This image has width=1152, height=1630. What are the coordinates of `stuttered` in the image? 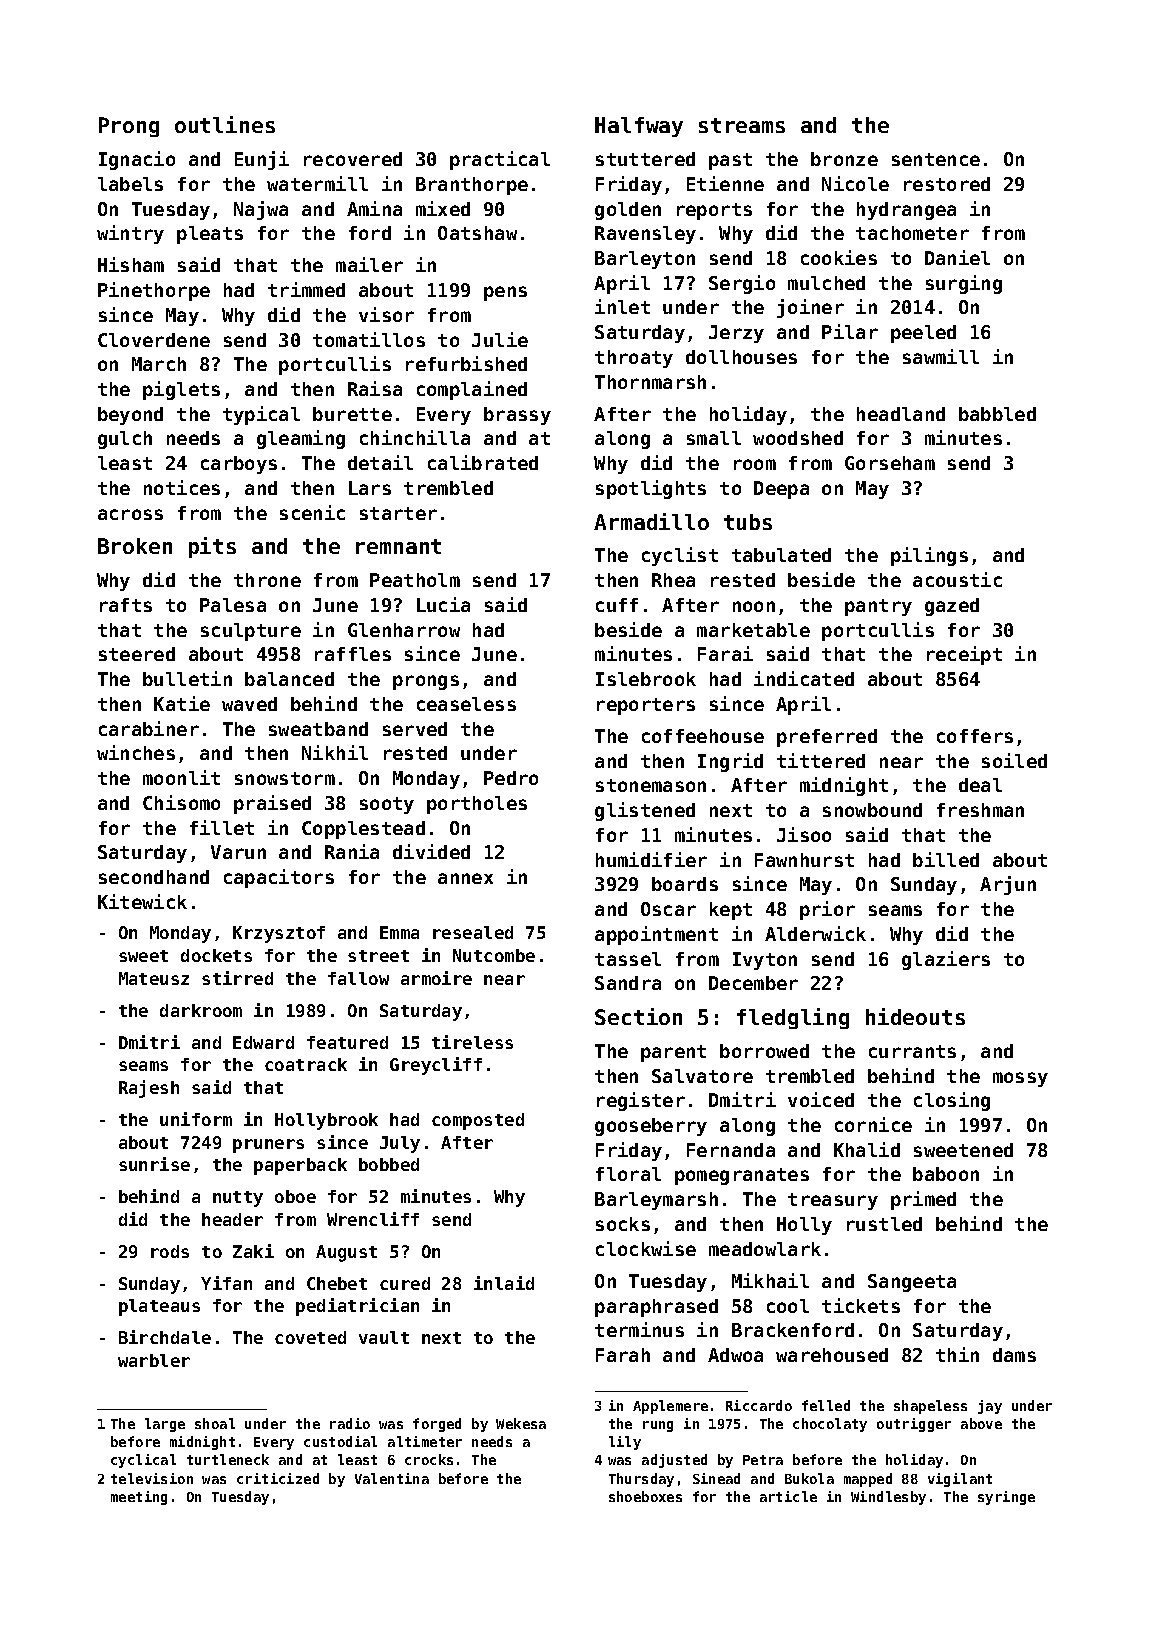 It's located at (645, 159).
